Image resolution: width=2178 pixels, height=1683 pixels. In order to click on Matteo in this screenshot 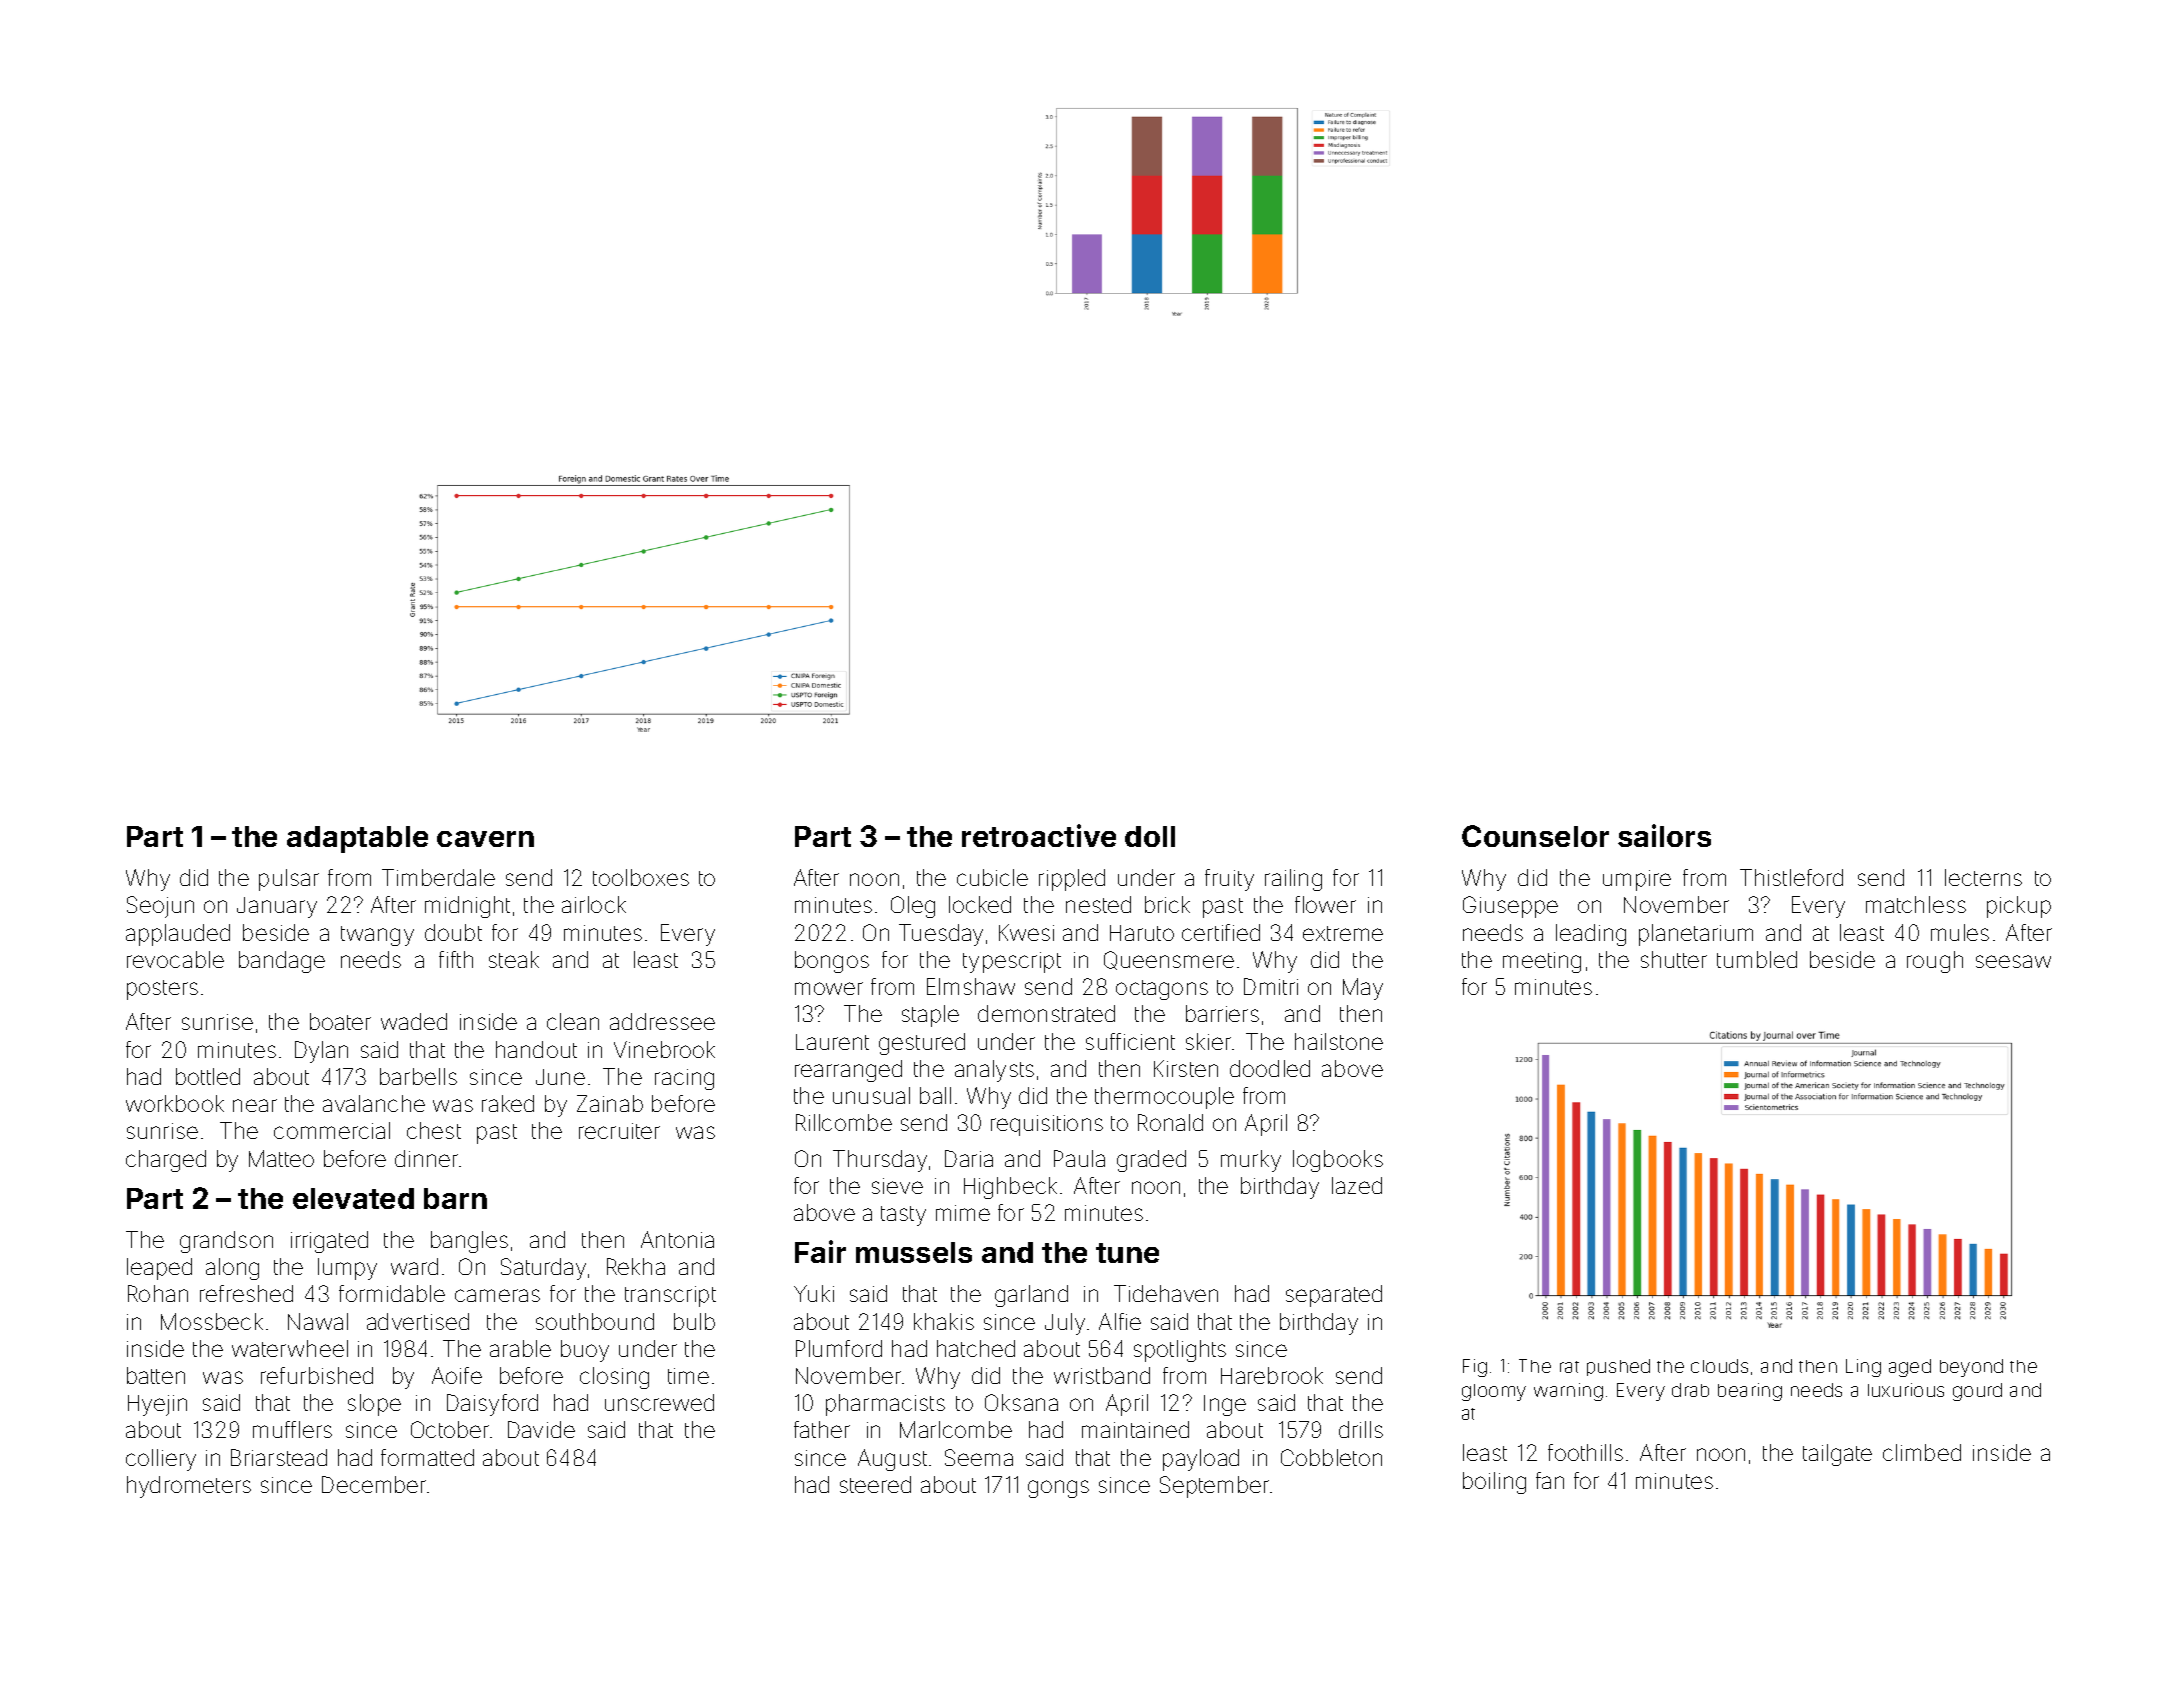, I will do `click(281, 1158)`.
